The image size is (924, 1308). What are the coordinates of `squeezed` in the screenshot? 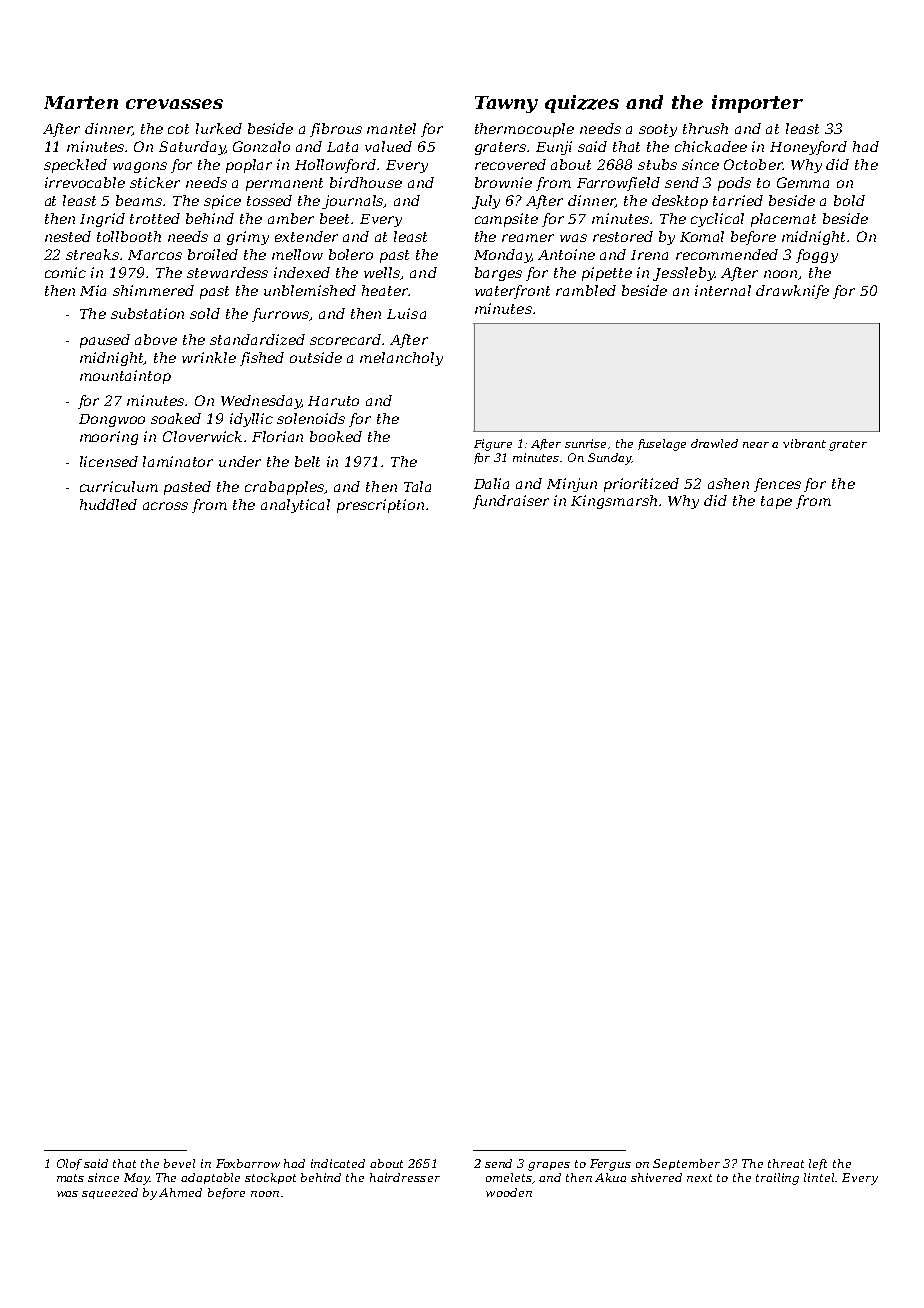 It's located at (110, 1193).
